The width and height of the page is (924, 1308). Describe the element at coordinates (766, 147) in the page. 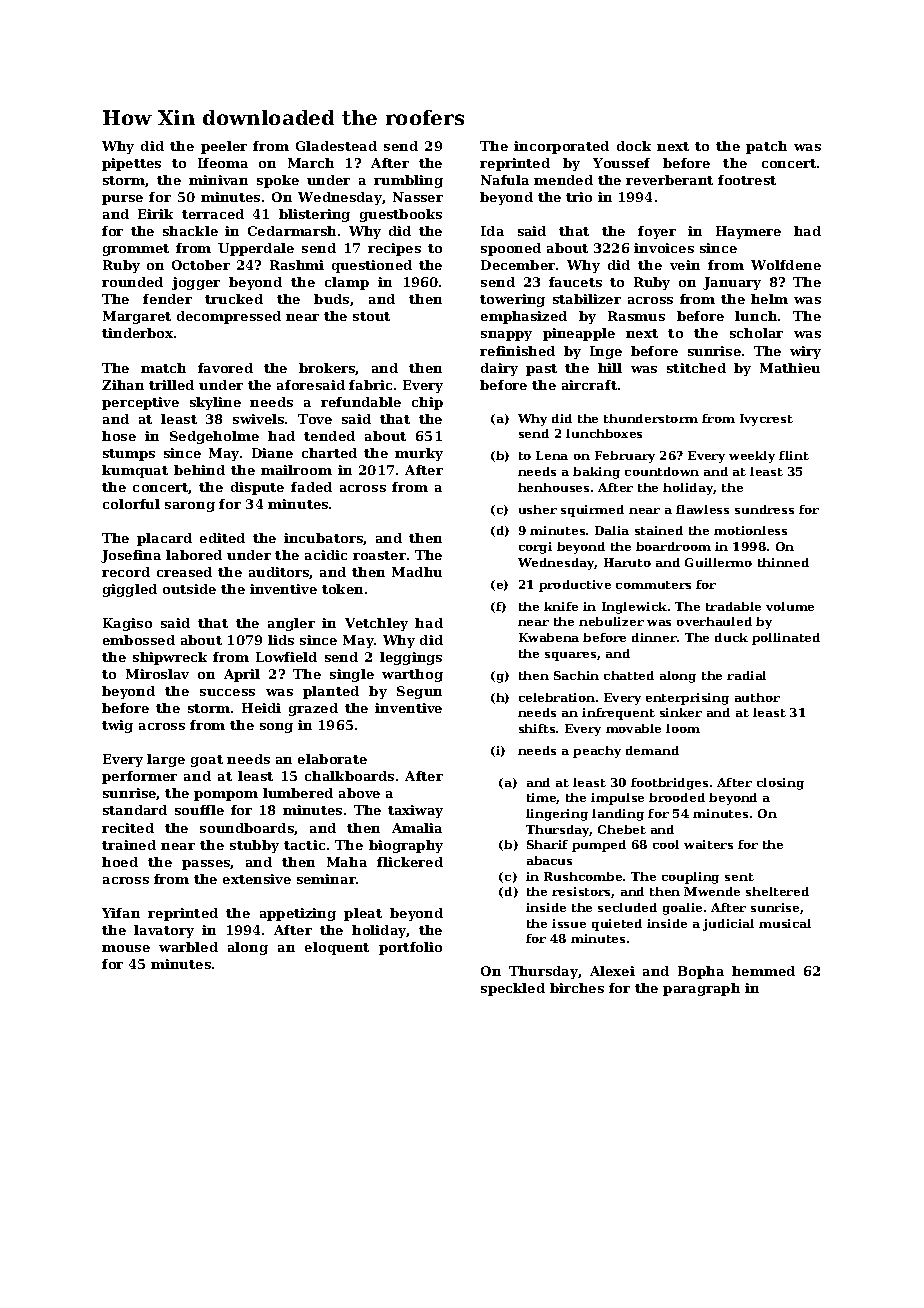

I see `patch` at that location.
